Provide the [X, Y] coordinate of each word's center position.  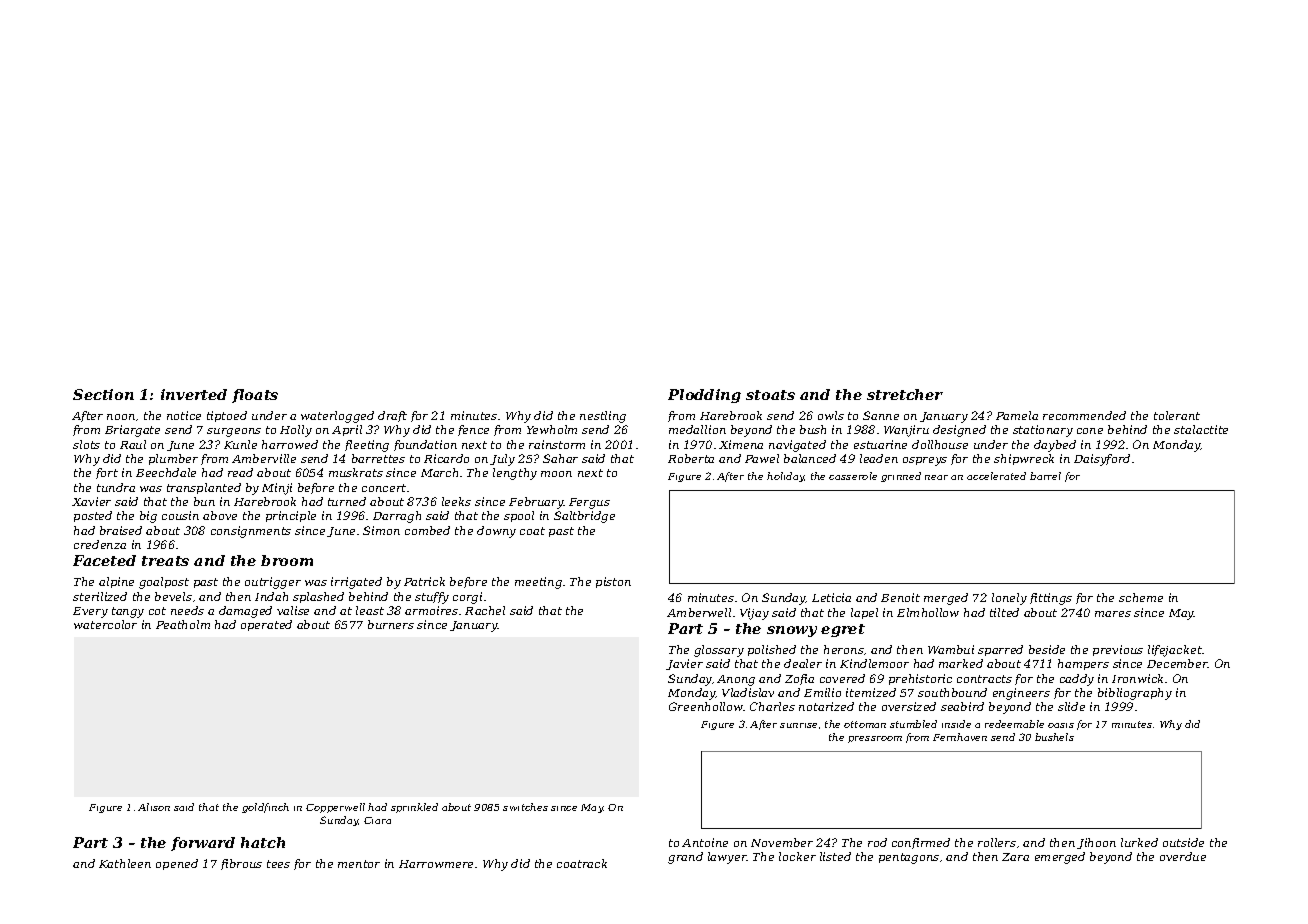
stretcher [905, 394]
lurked [1139, 842]
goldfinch [265, 808]
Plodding [704, 396]
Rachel [485, 610]
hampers [1083, 664]
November [782, 842]
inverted [194, 394]
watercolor [105, 624]
